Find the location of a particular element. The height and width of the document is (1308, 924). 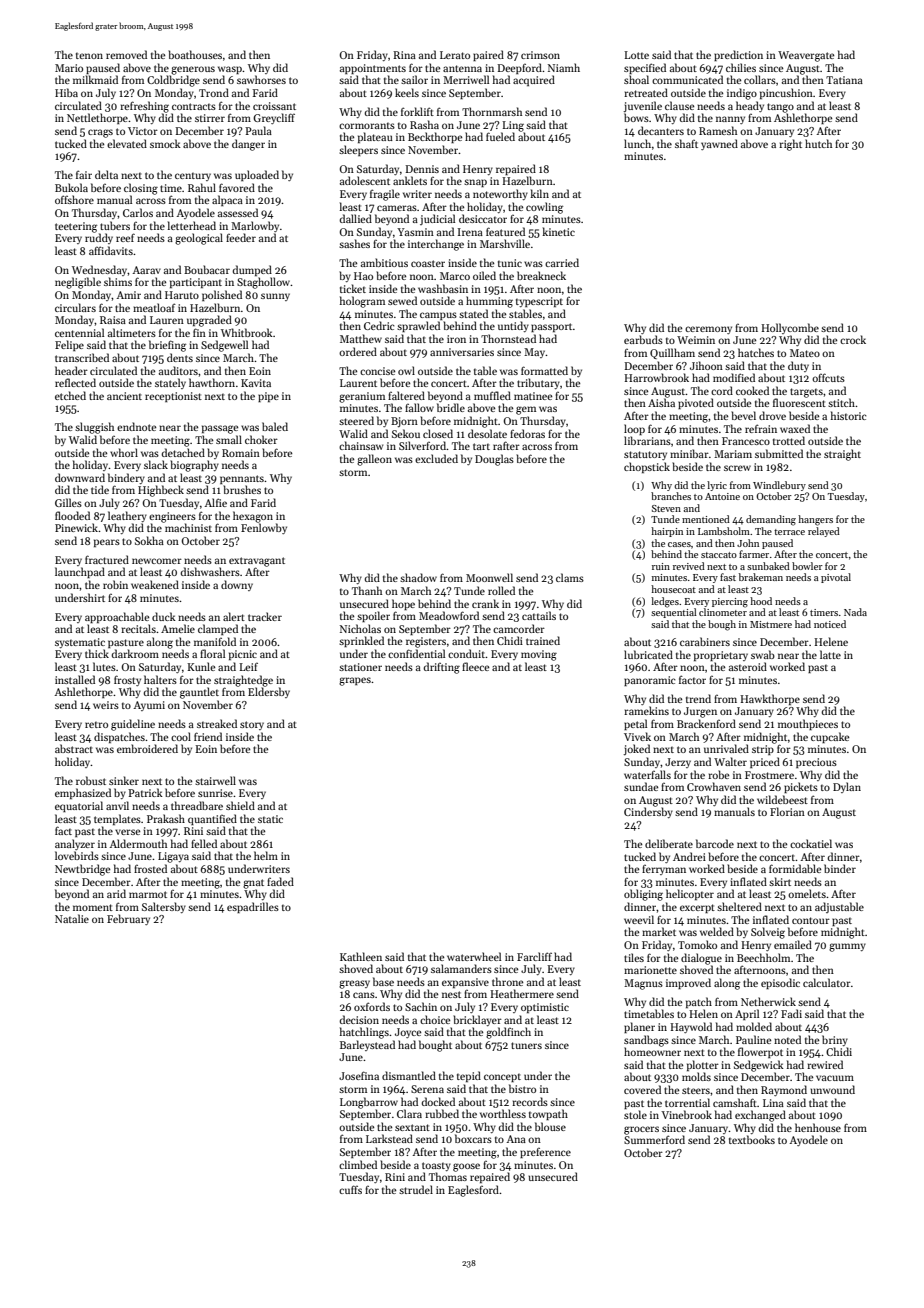

preference is located at coordinates (545, 1153).
